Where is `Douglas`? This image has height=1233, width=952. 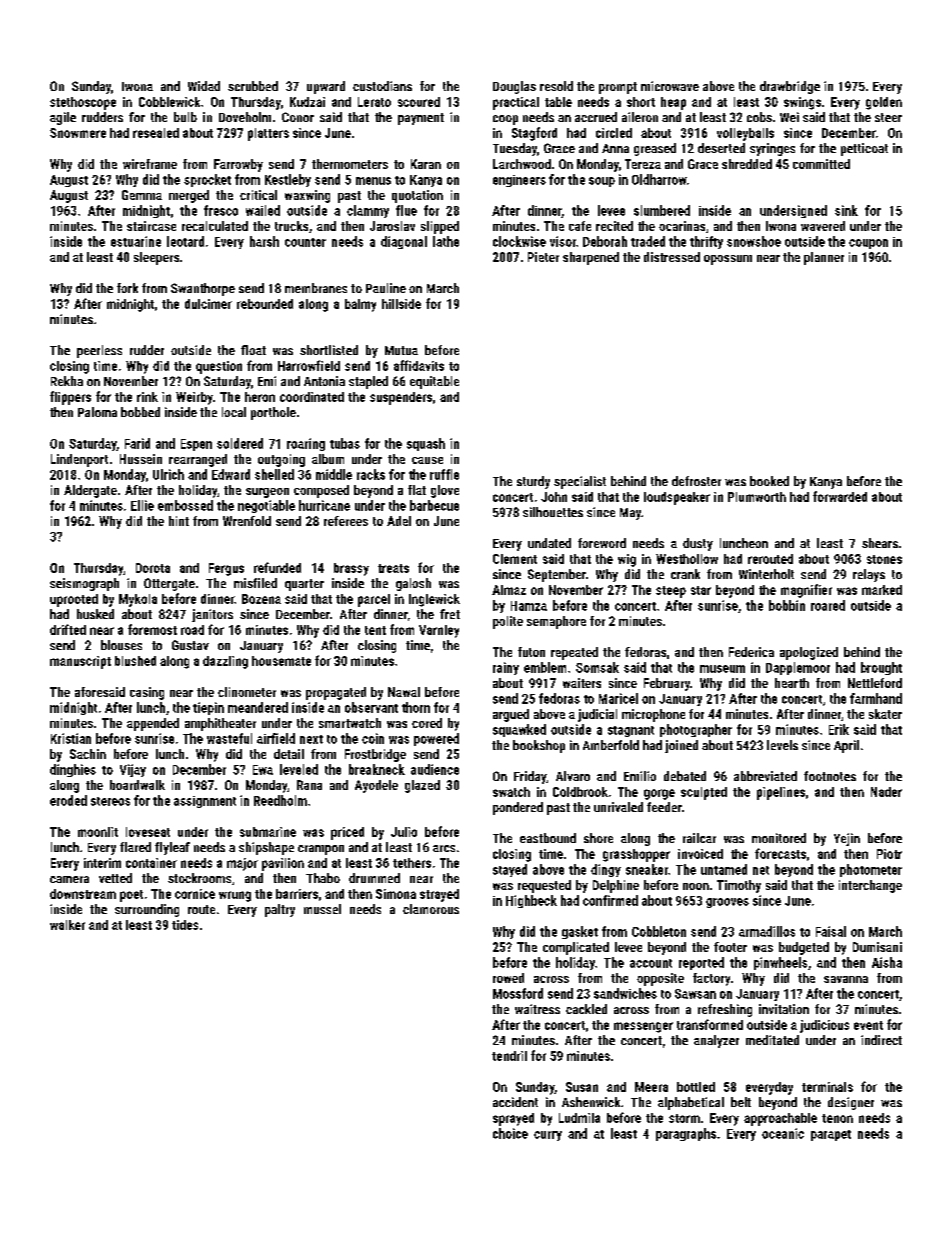 Douglas is located at coordinates (514, 87).
